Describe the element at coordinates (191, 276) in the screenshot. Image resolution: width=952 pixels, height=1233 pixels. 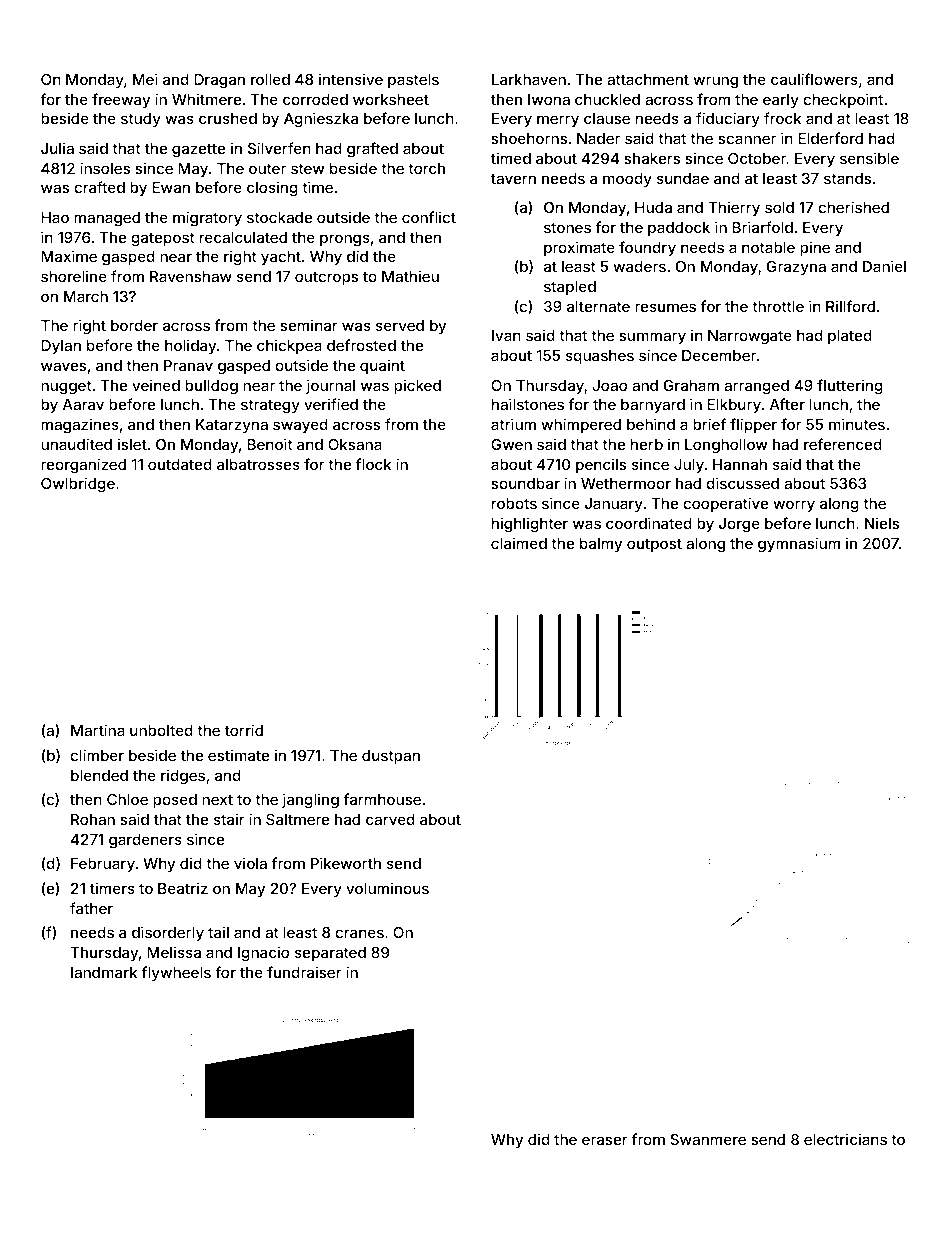
I see `Ravenshaw` at that location.
